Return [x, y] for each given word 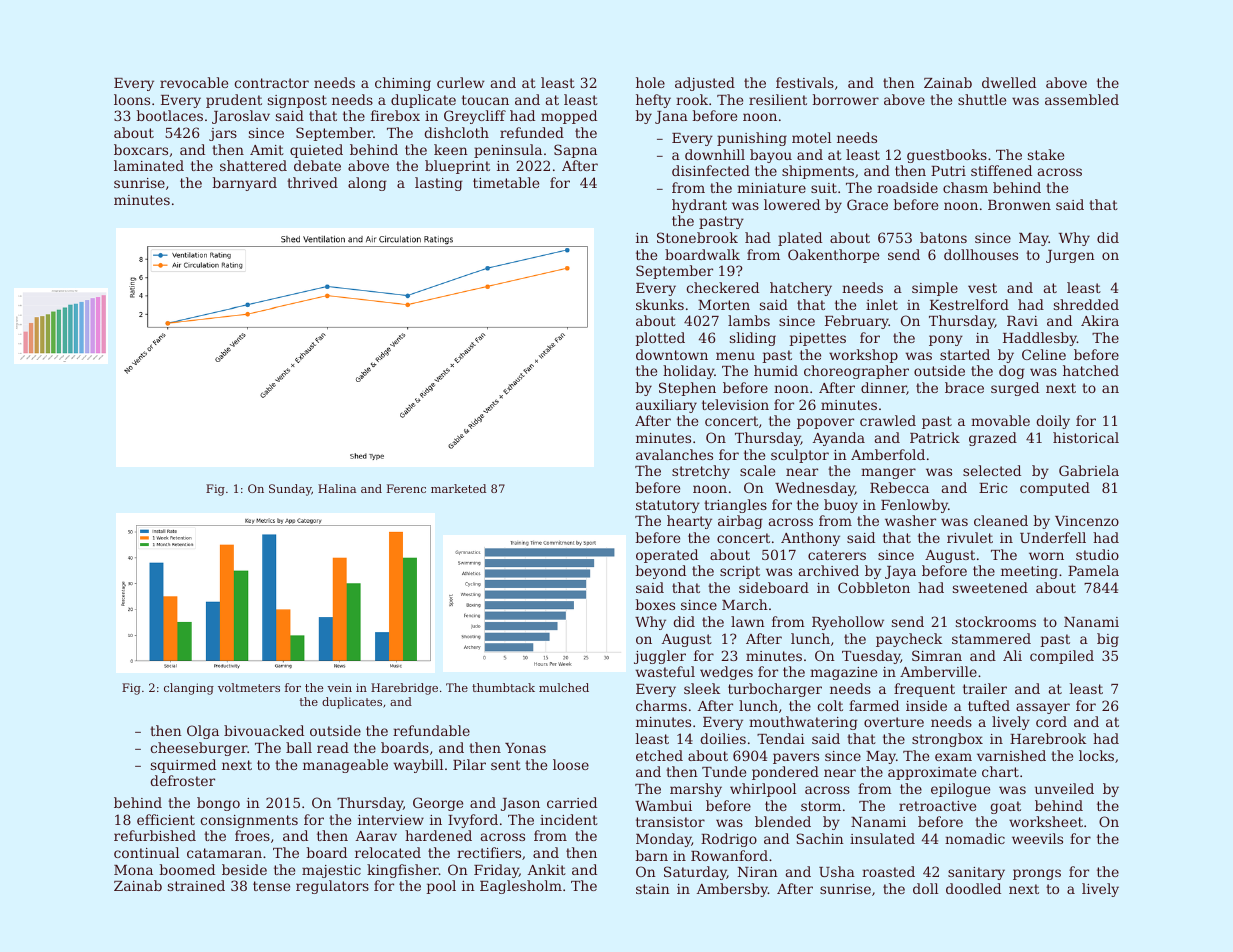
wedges [726, 673]
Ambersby [732, 890]
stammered [991, 638]
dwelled [1009, 82]
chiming [403, 84]
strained [196, 885]
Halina [337, 488]
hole [650, 82]
